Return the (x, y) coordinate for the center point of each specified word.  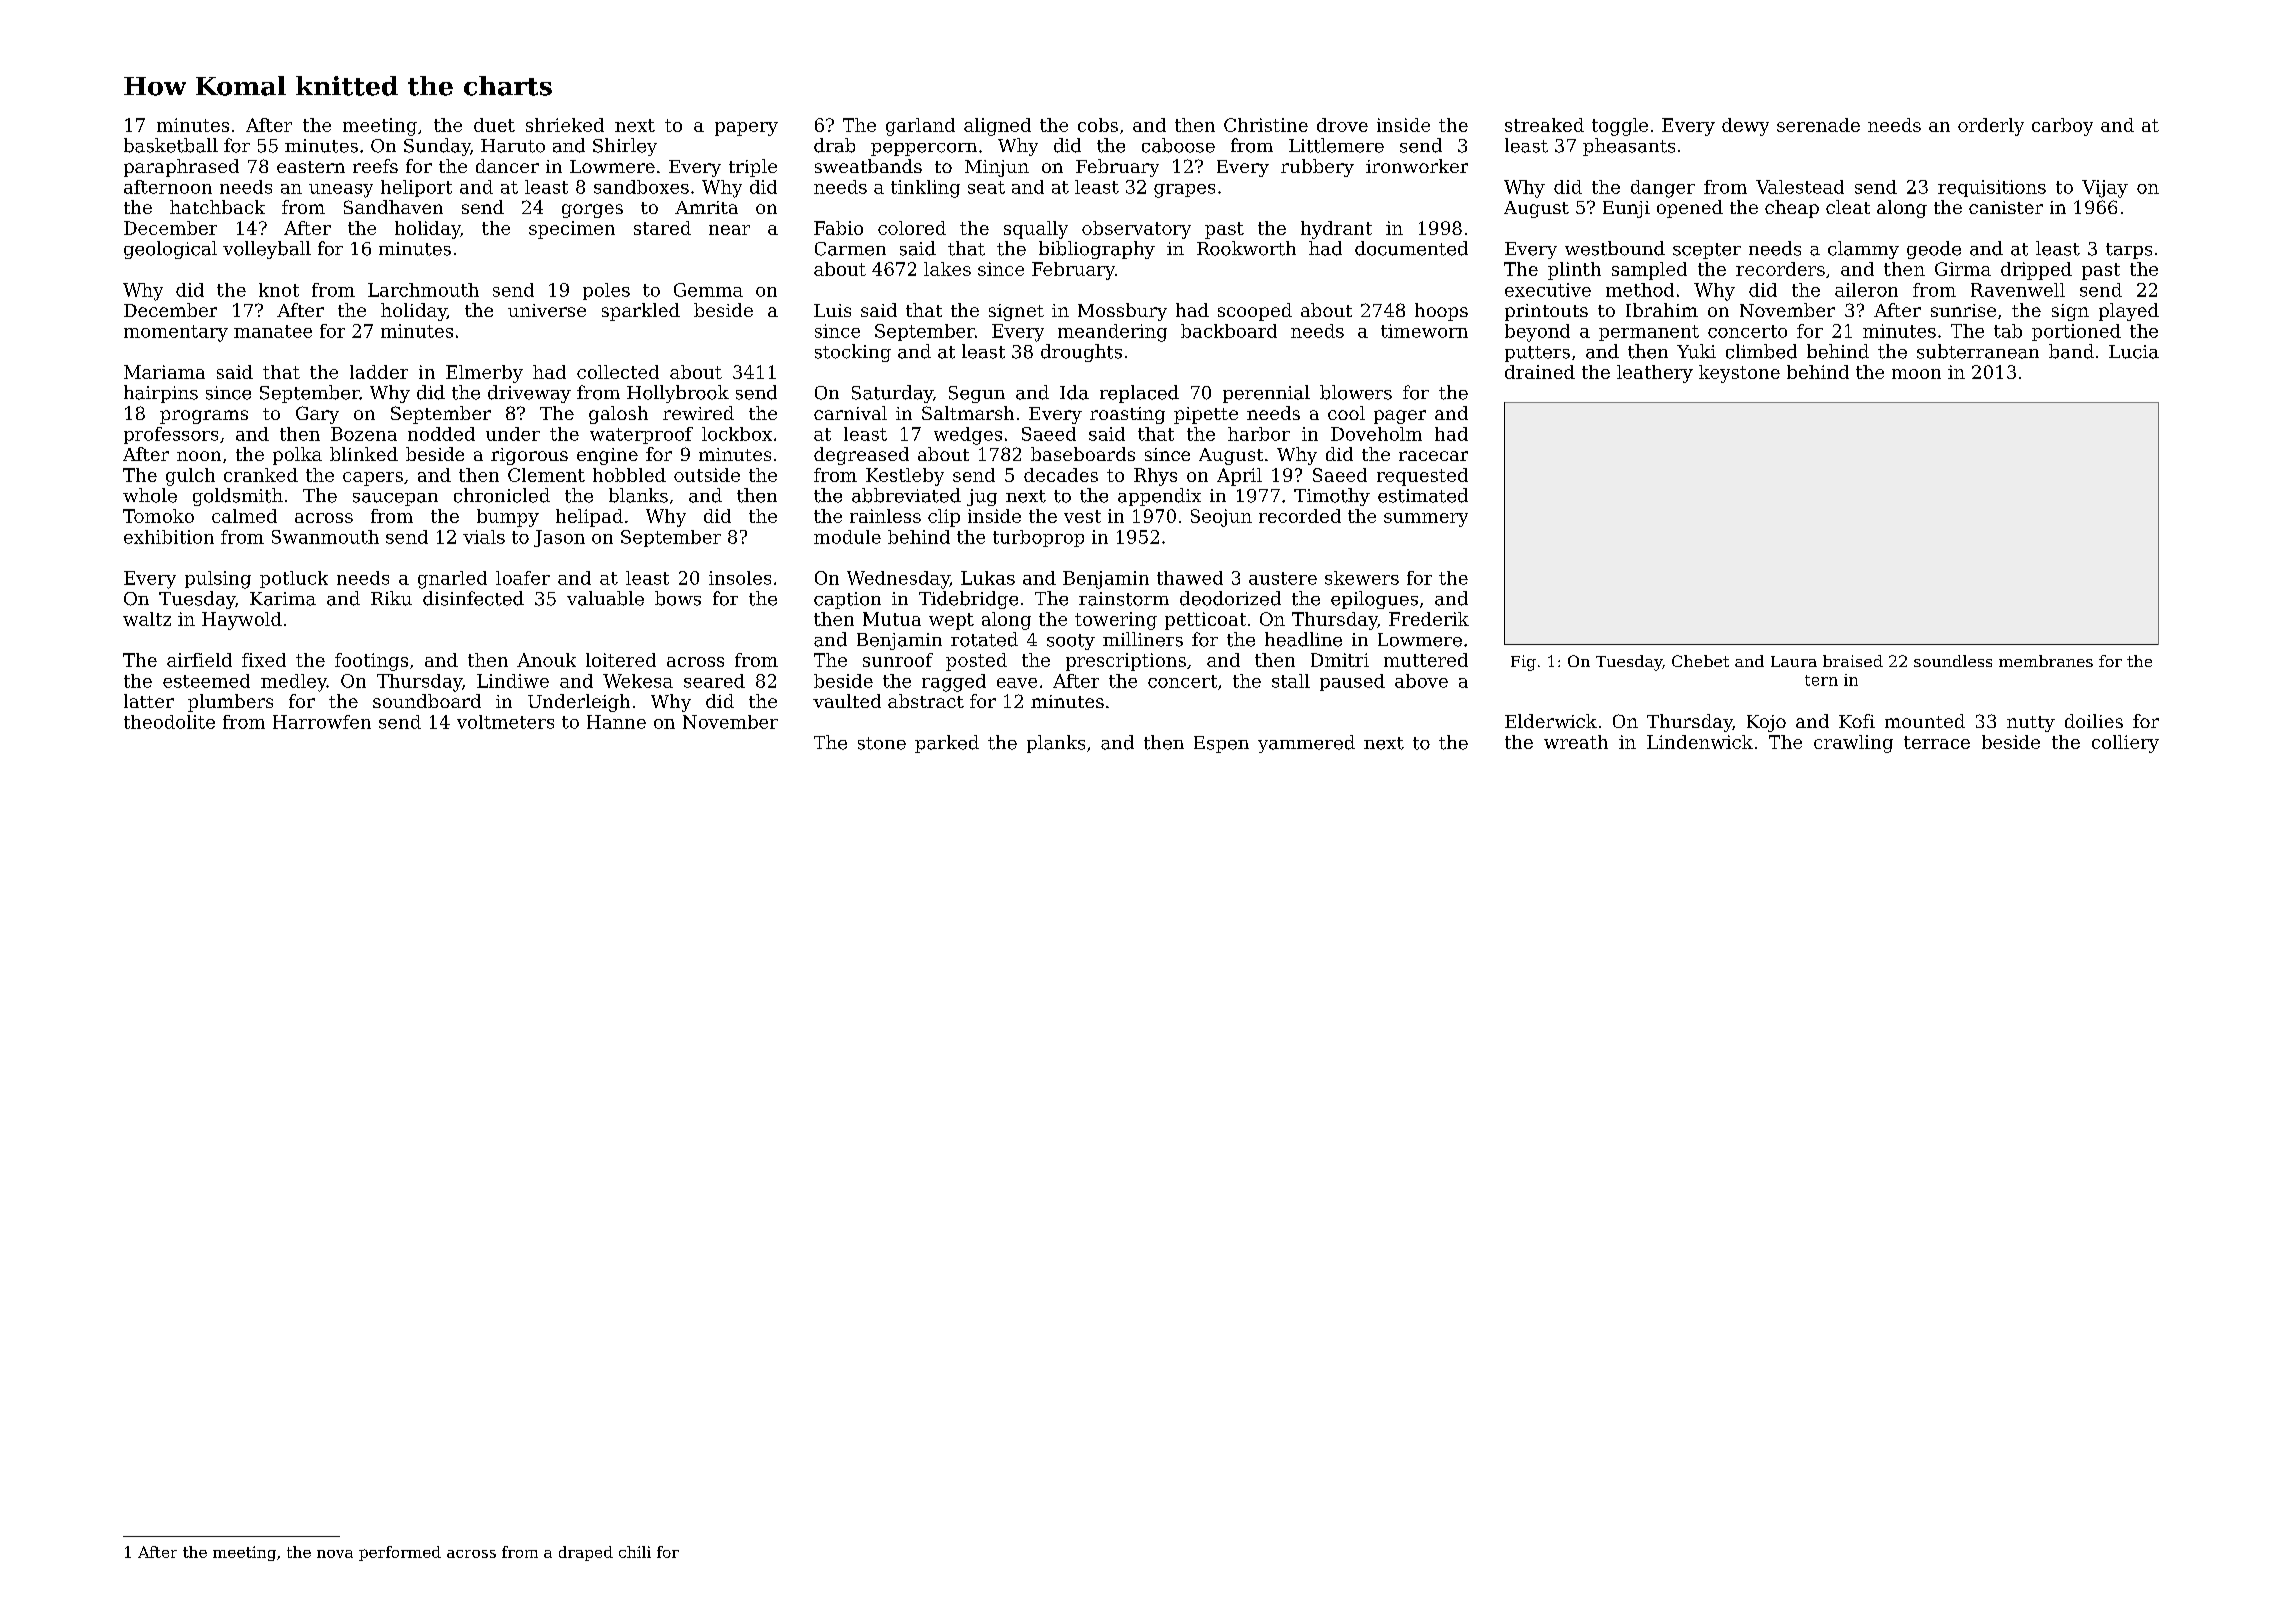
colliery (2125, 744)
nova (335, 1554)
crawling (1853, 744)
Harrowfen (322, 722)
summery (1426, 520)
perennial (1266, 394)
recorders (1780, 269)
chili (635, 1552)
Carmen (850, 249)
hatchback (217, 207)
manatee (273, 331)
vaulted (847, 701)
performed (400, 1553)
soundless (1953, 661)
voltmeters (505, 722)
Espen (1221, 744)
